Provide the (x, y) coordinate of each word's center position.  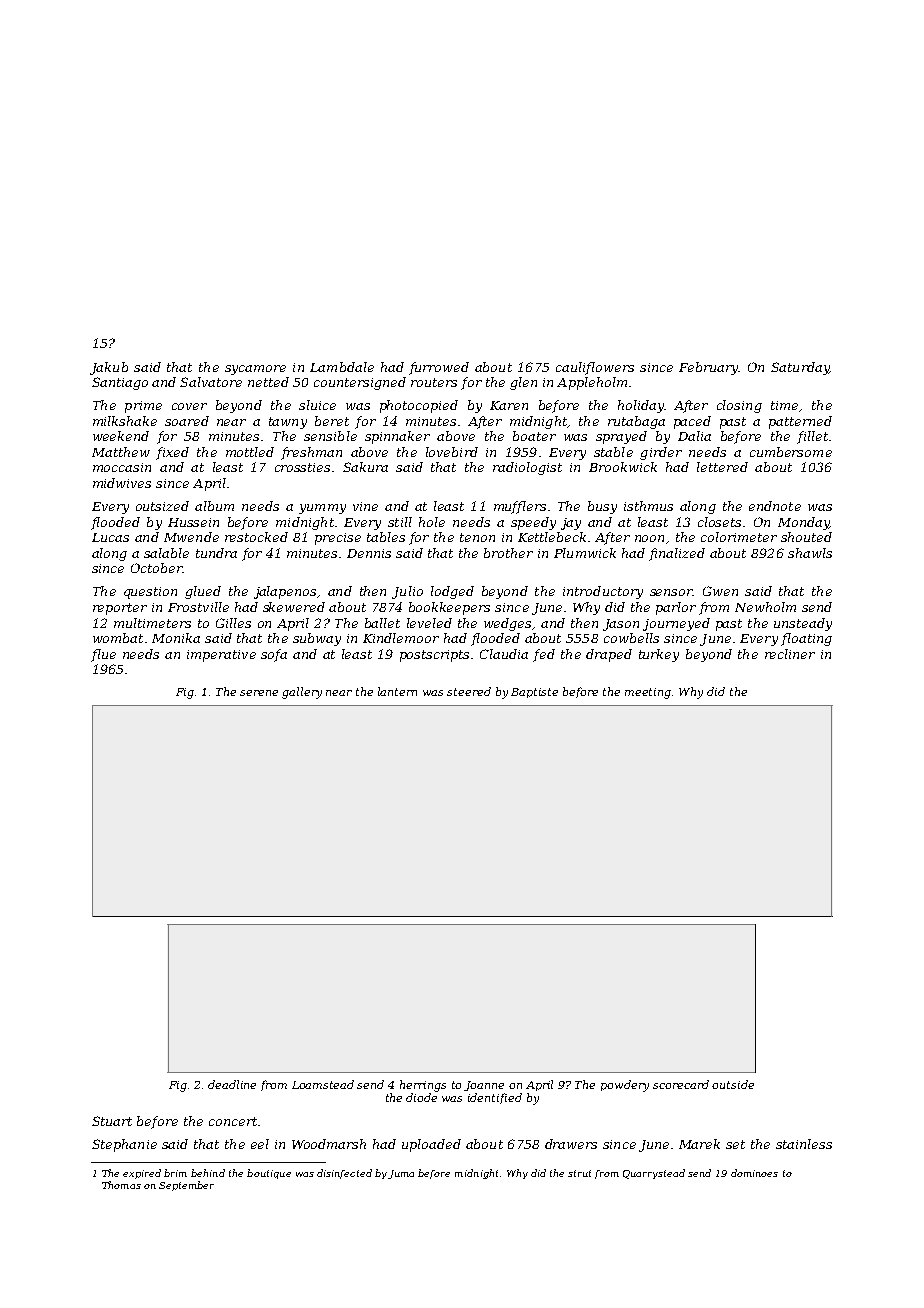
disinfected (344, 1174)
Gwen (720, 591)
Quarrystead (654, 1174)
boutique (269, 1174)
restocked (256, 537)
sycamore (255, 370)
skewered (294, 607)
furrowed (439, 368)
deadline (232, 1084)
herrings (423, 1086)
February (708, 368)
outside (733, 1084)
